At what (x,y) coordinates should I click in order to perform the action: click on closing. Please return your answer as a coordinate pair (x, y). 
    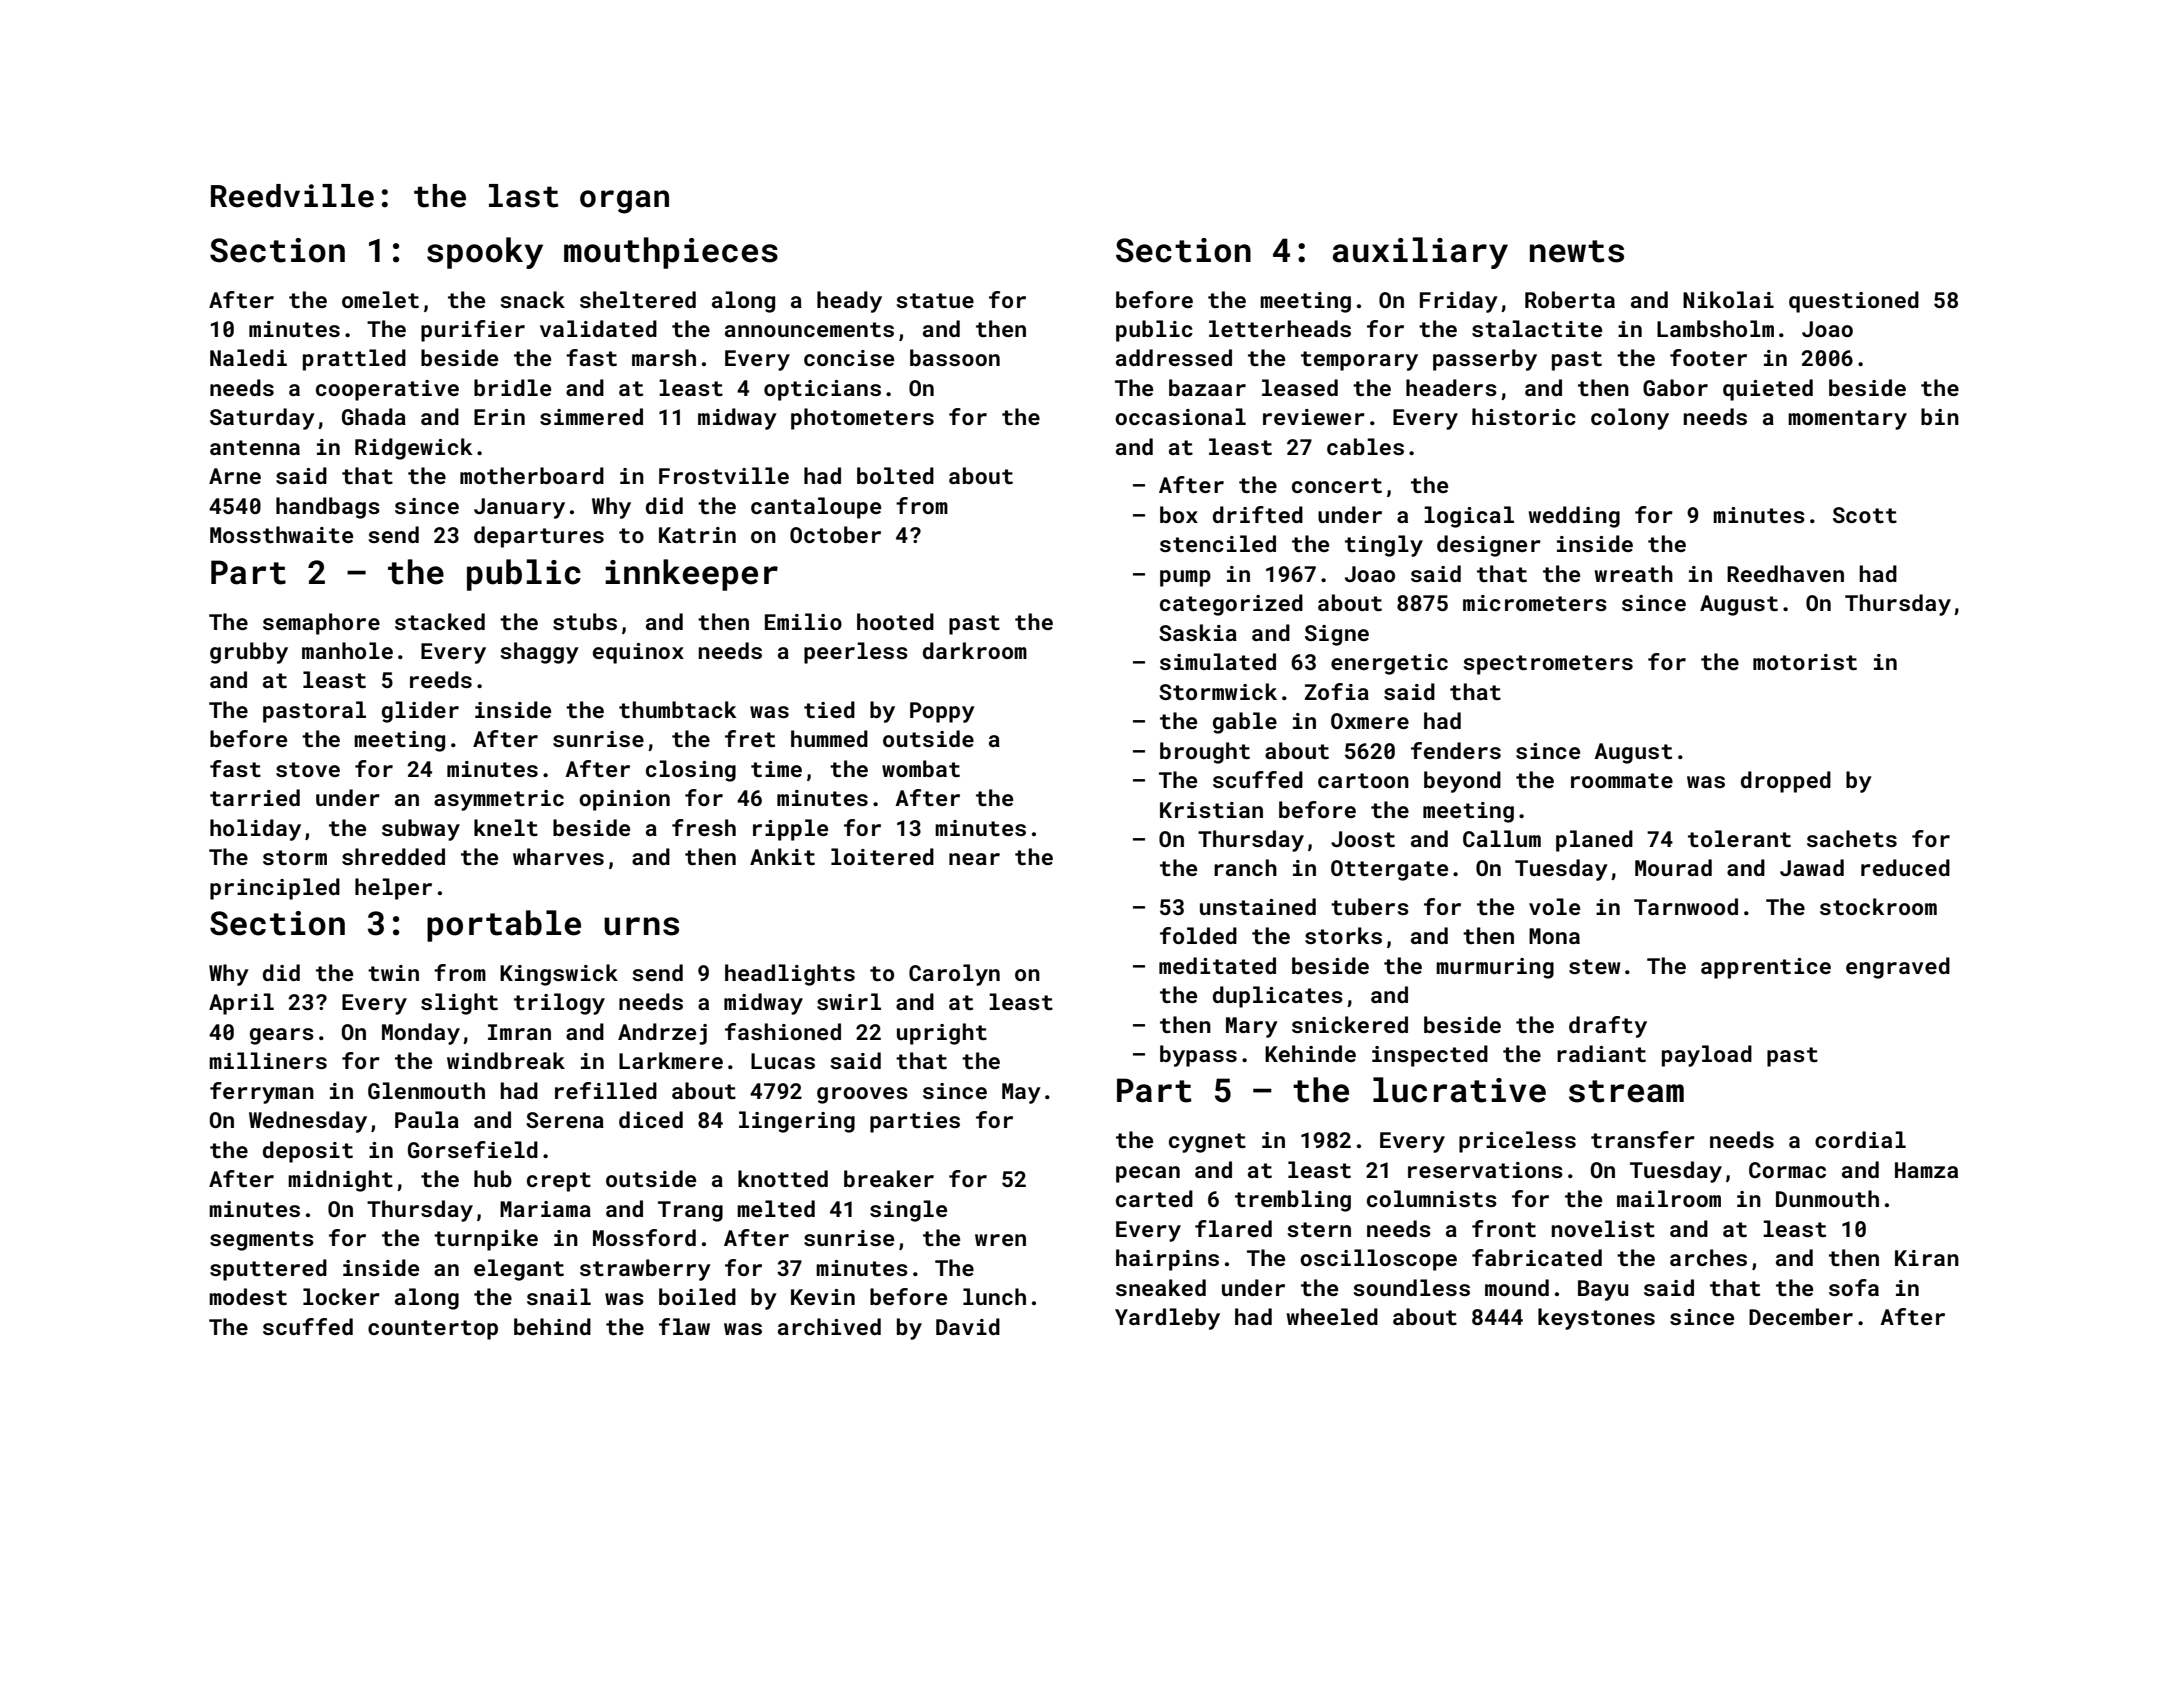
    Looking at the image, I should click on (691, 771).
